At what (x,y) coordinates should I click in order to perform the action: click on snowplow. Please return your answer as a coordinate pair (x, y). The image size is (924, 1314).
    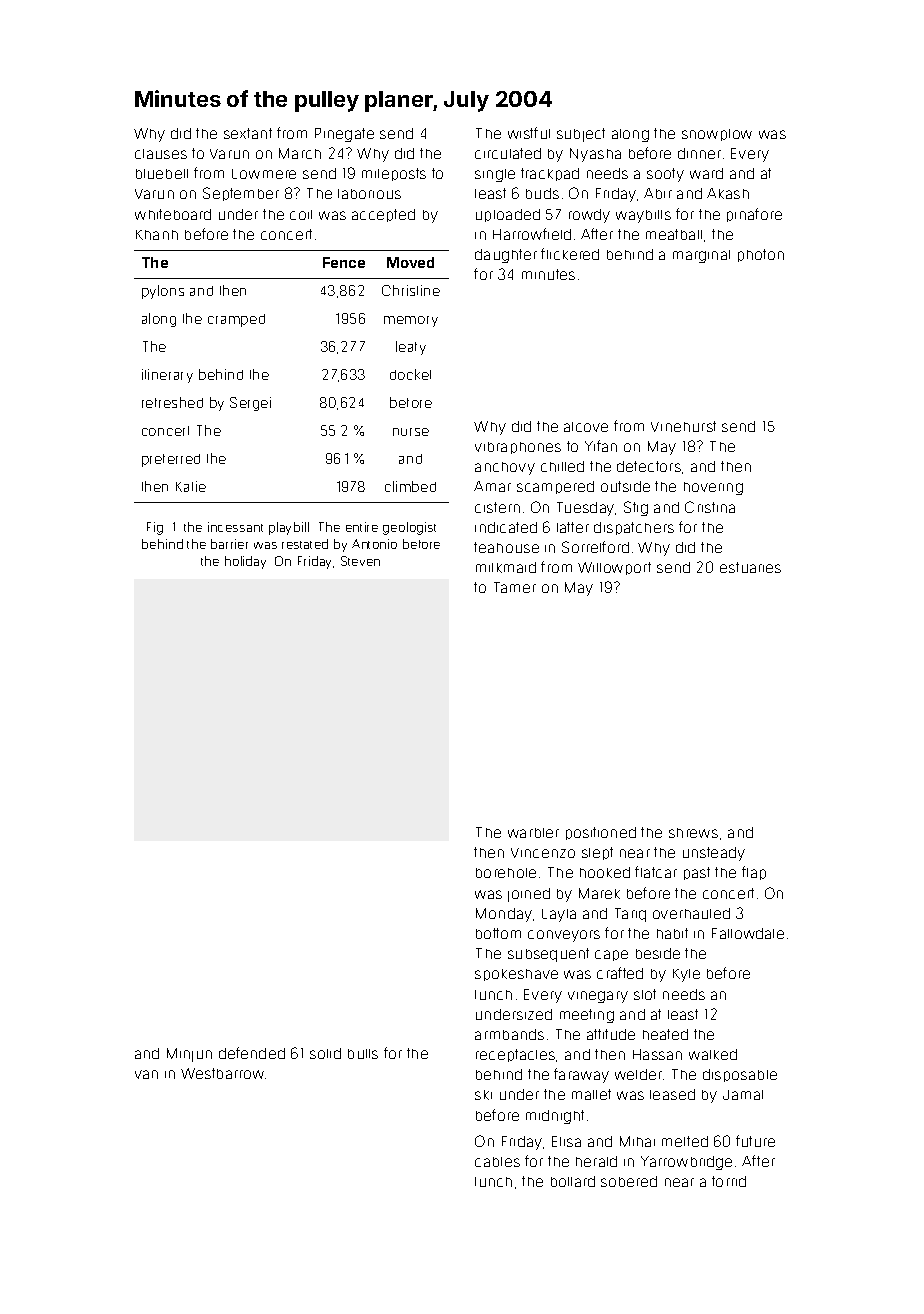
    Looking at the image, I should click on (717, 135).
